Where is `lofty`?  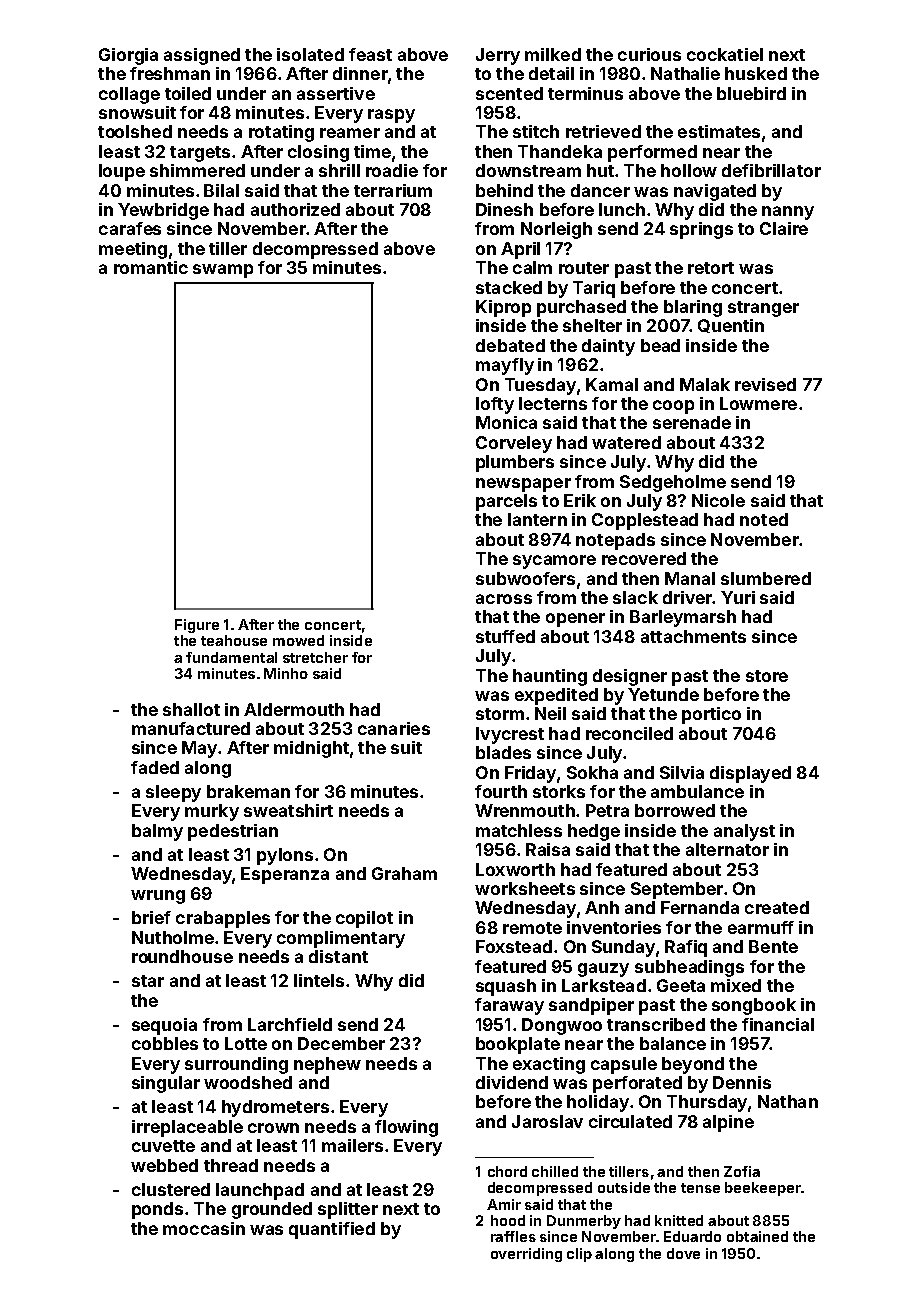
lofty is located at coordinates (495, 405).
